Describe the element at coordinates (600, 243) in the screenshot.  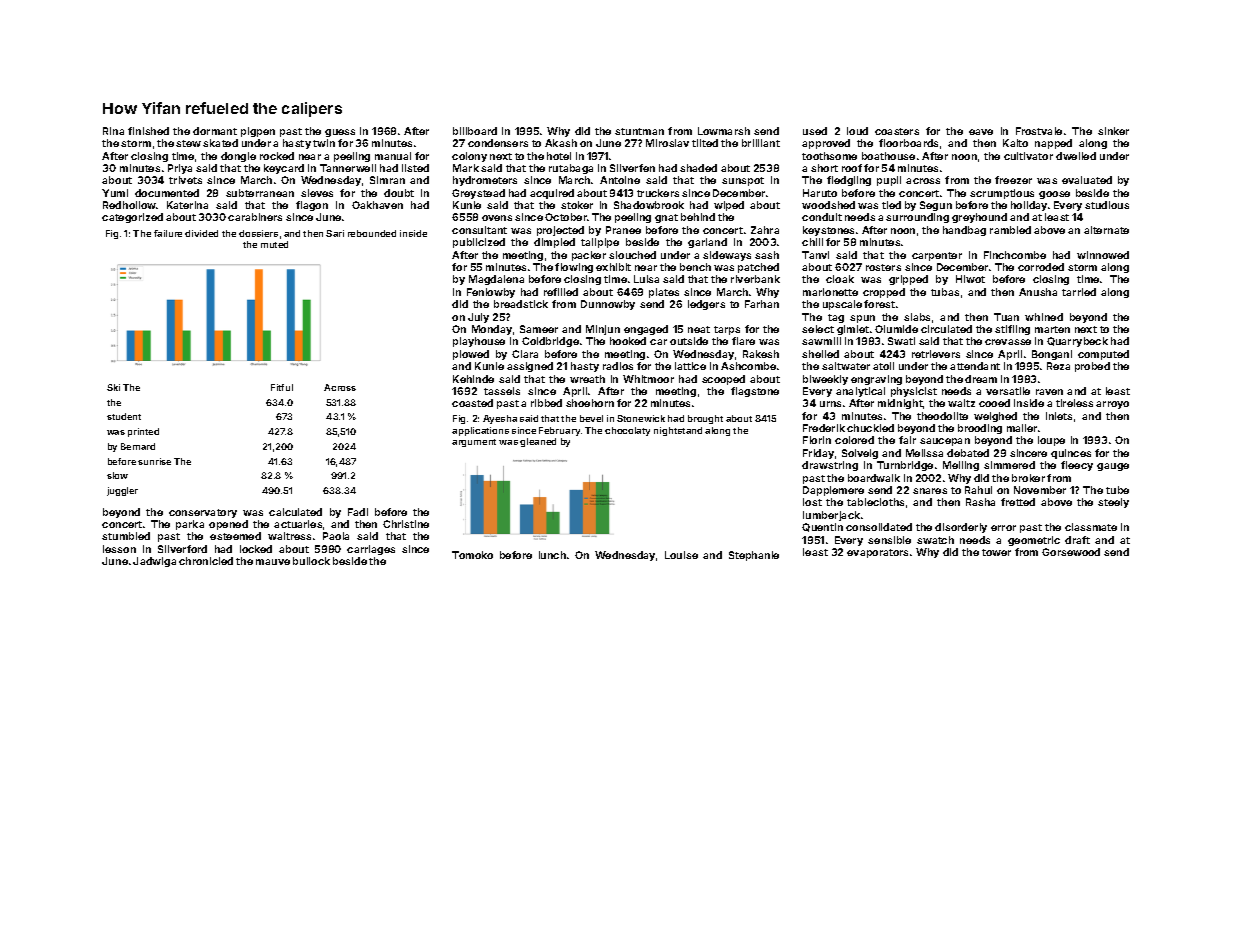
I see `tailpipe` at that location.
